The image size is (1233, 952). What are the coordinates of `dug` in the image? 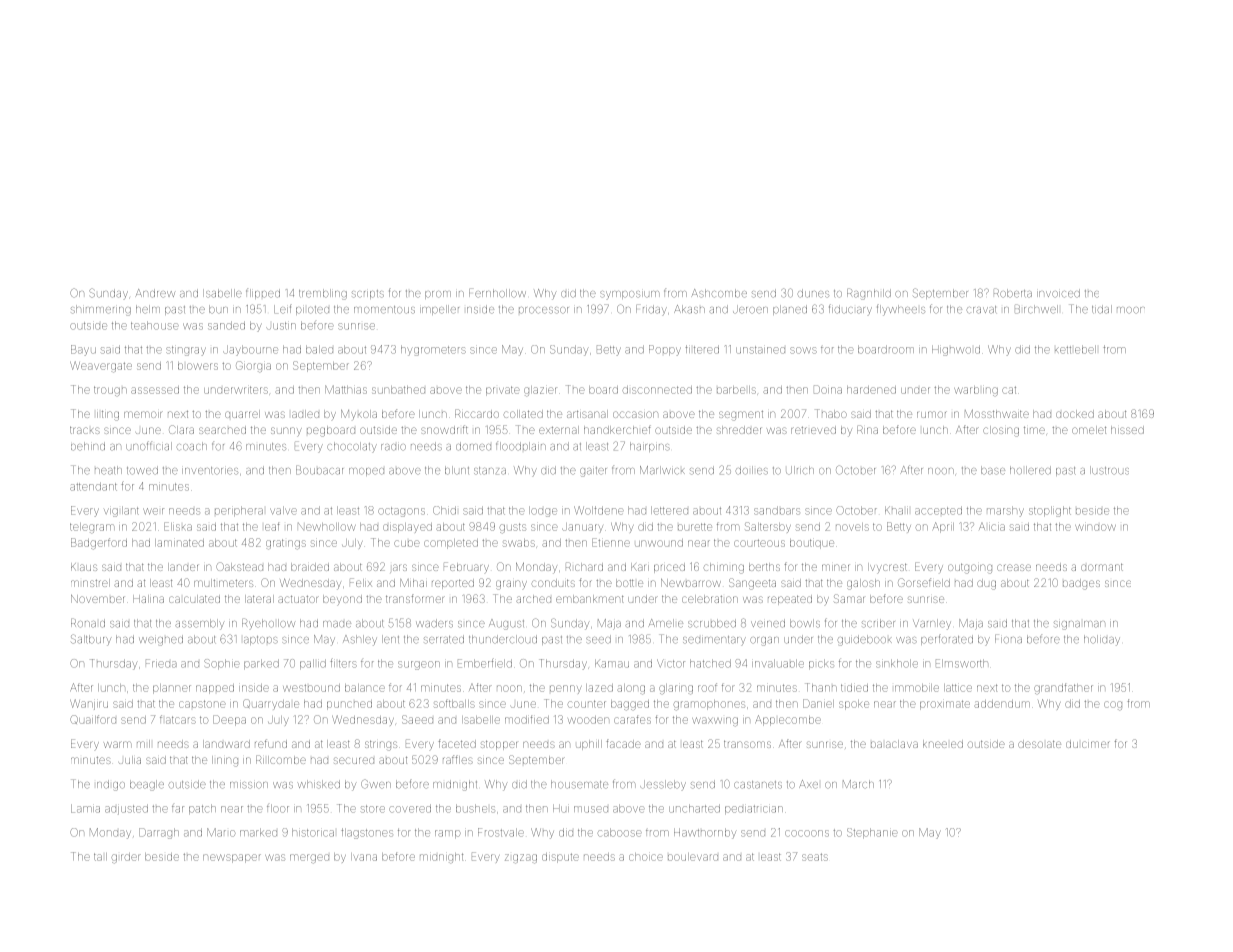 It's located at (986, 584).
